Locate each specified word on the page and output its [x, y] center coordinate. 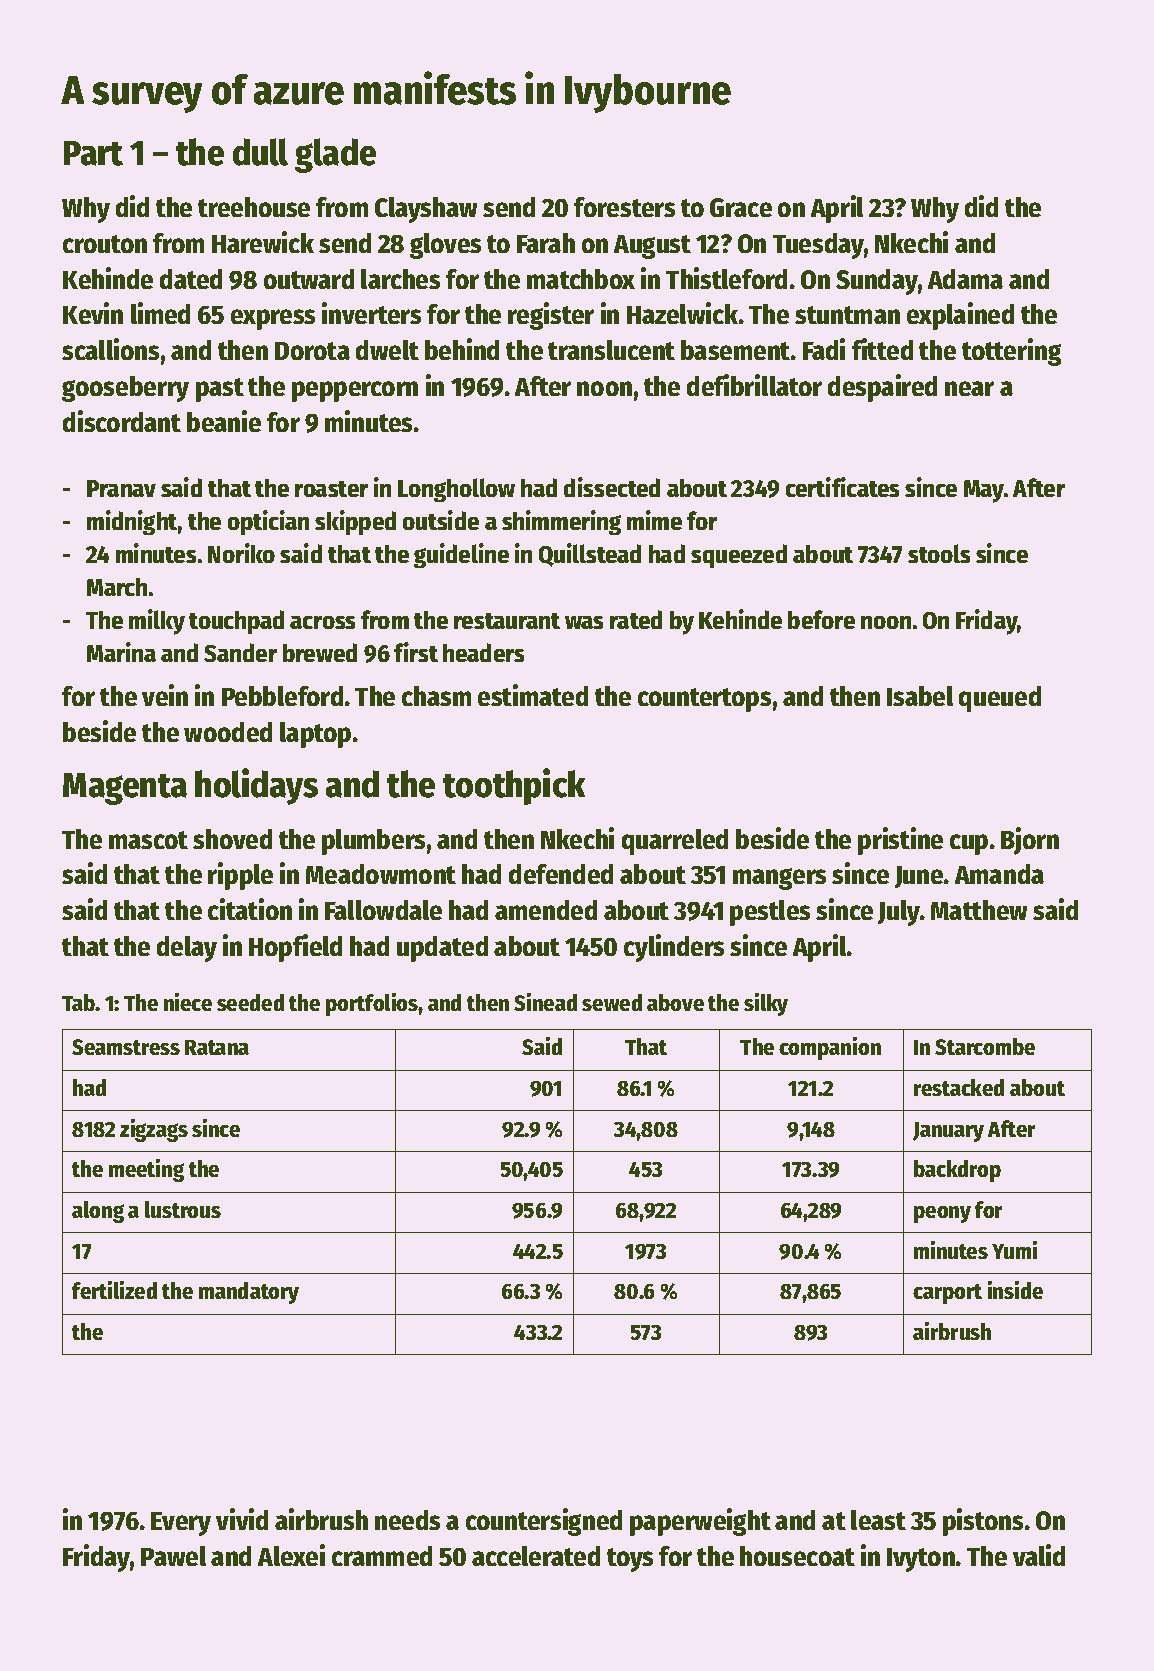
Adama [965, 279]
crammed [382, 1556]
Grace [741, 207]
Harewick [263, 242]
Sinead [545, 1002]
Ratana [217, 1047]
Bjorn [1030, 841]
